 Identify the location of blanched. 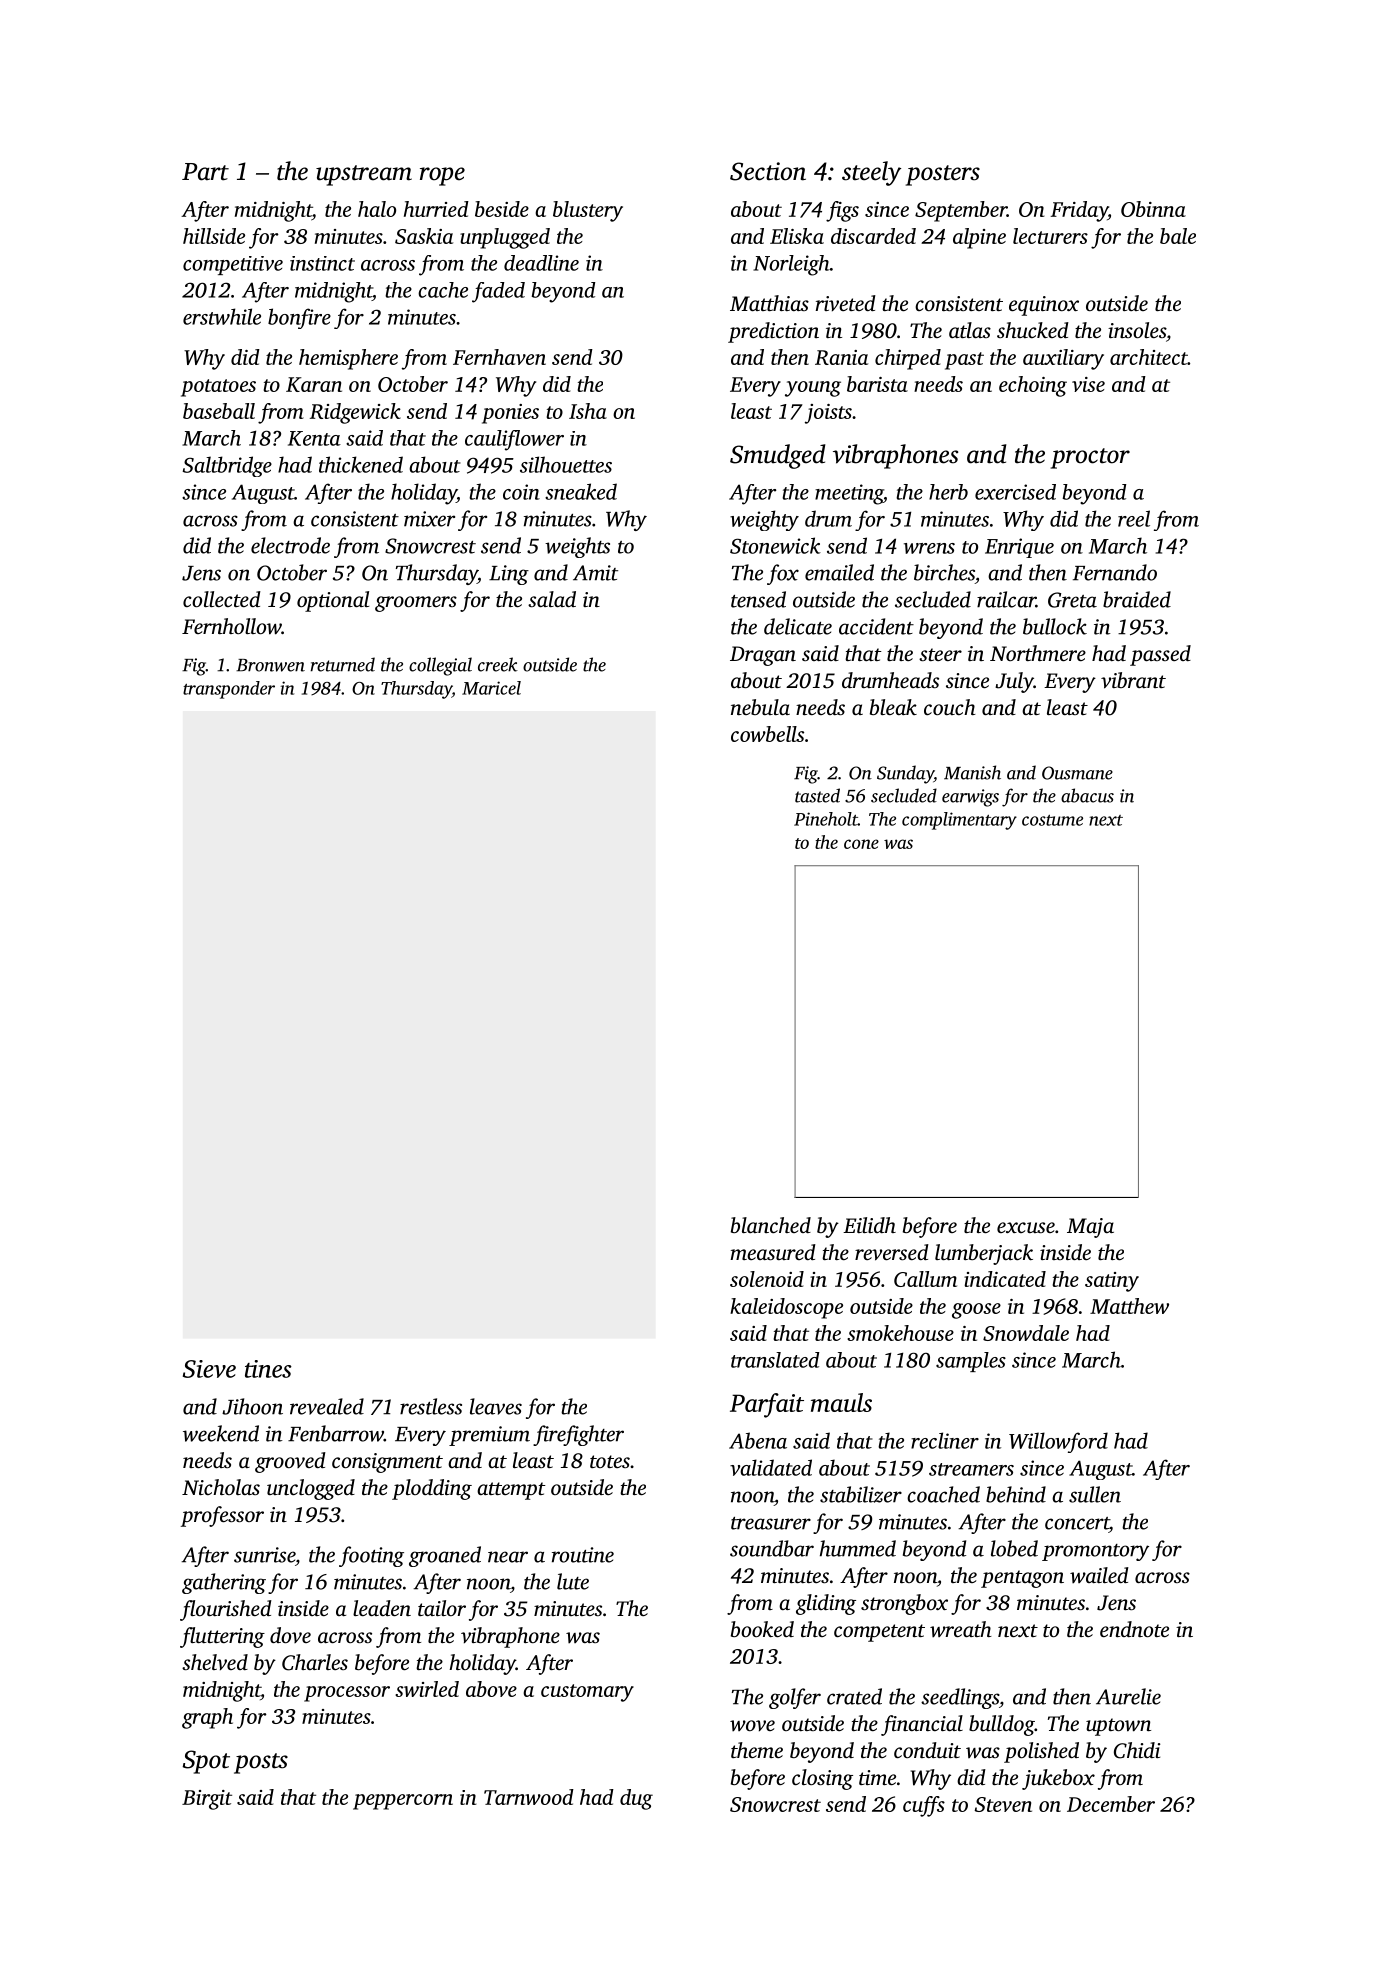
(771, 1225).
